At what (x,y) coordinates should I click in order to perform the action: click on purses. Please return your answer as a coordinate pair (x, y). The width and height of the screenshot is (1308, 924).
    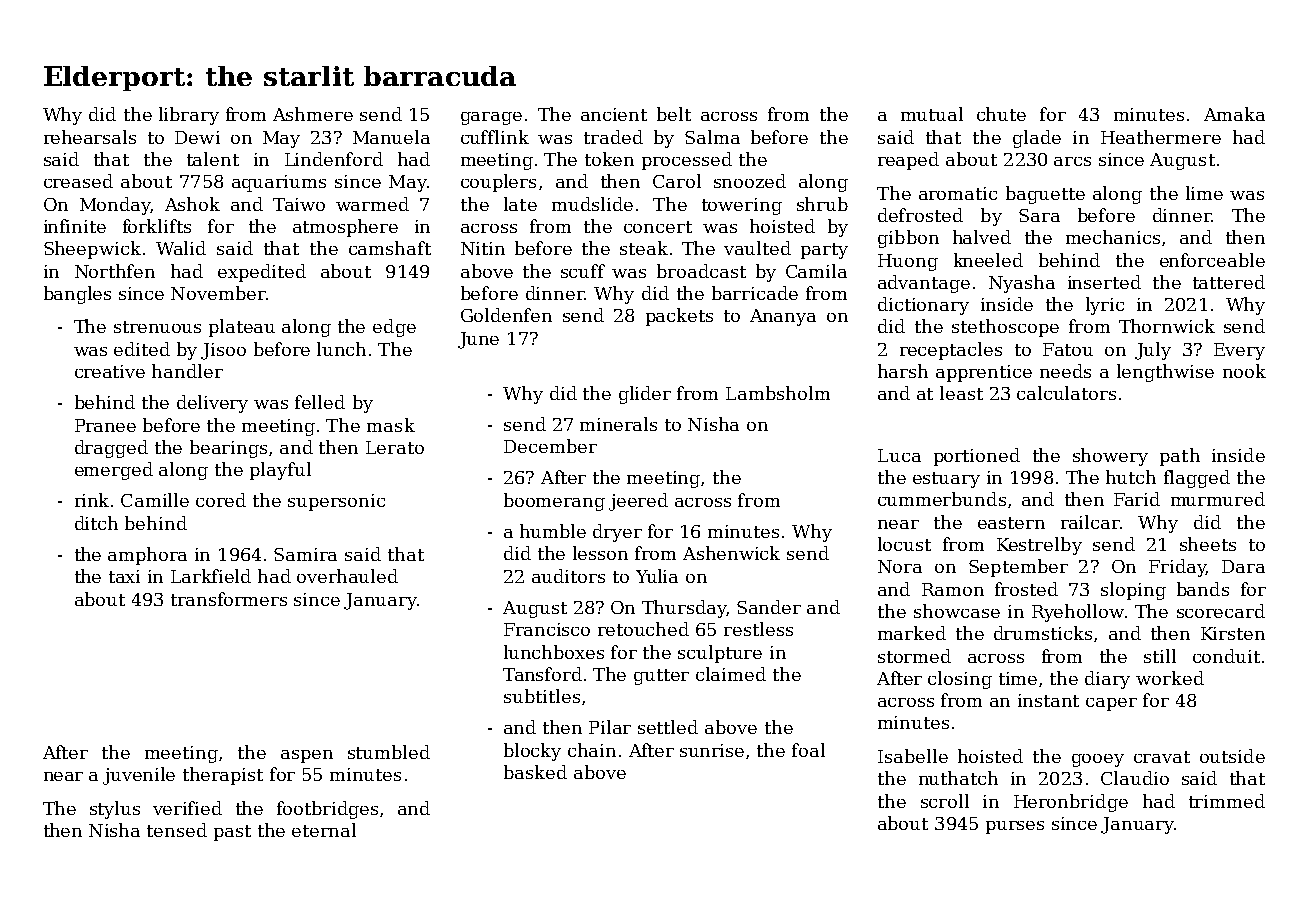
    Looking at the image, I should click on (1015, 827).
